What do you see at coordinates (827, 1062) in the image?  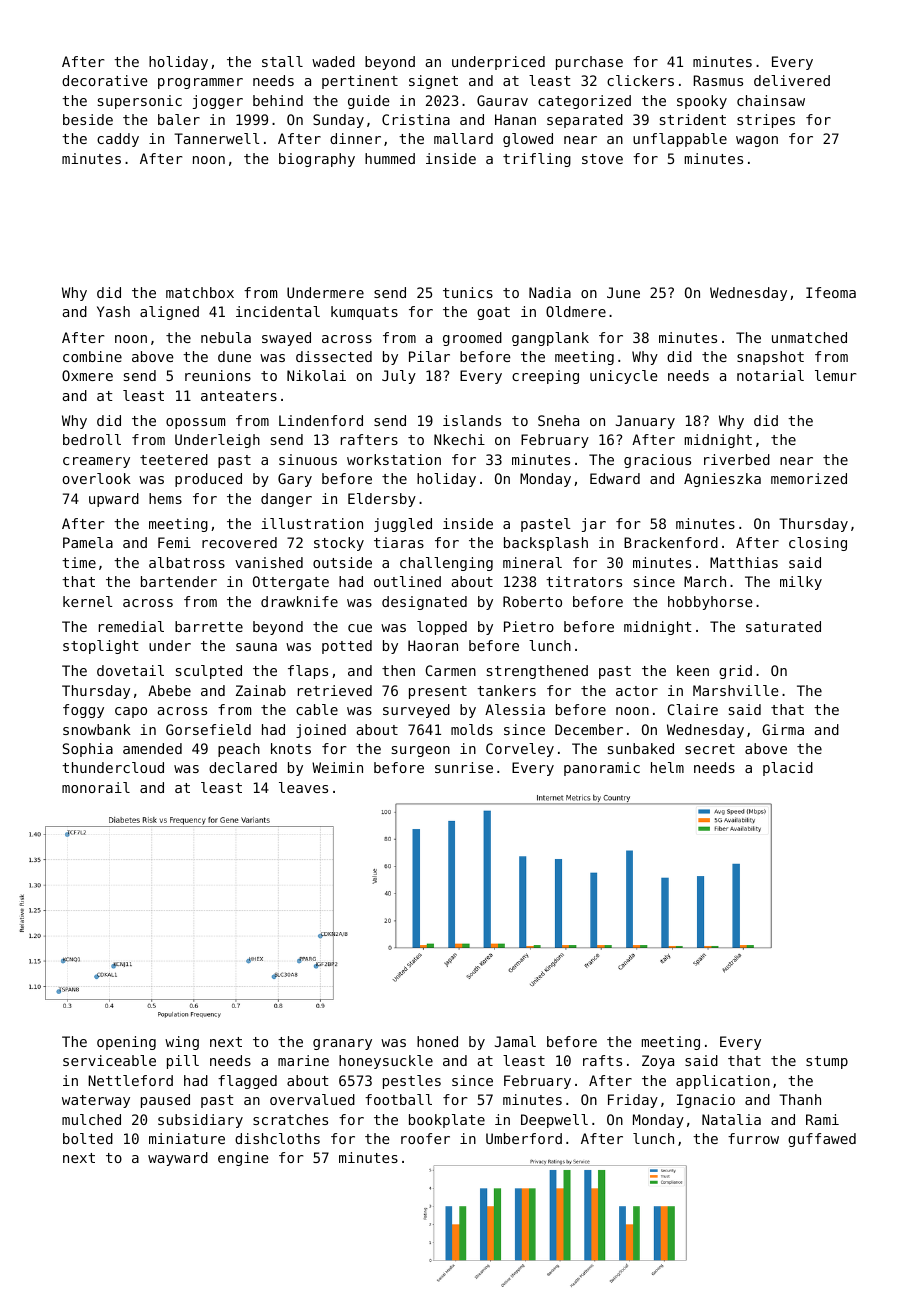 I see `stump` at bounding box center [827, 1062].
